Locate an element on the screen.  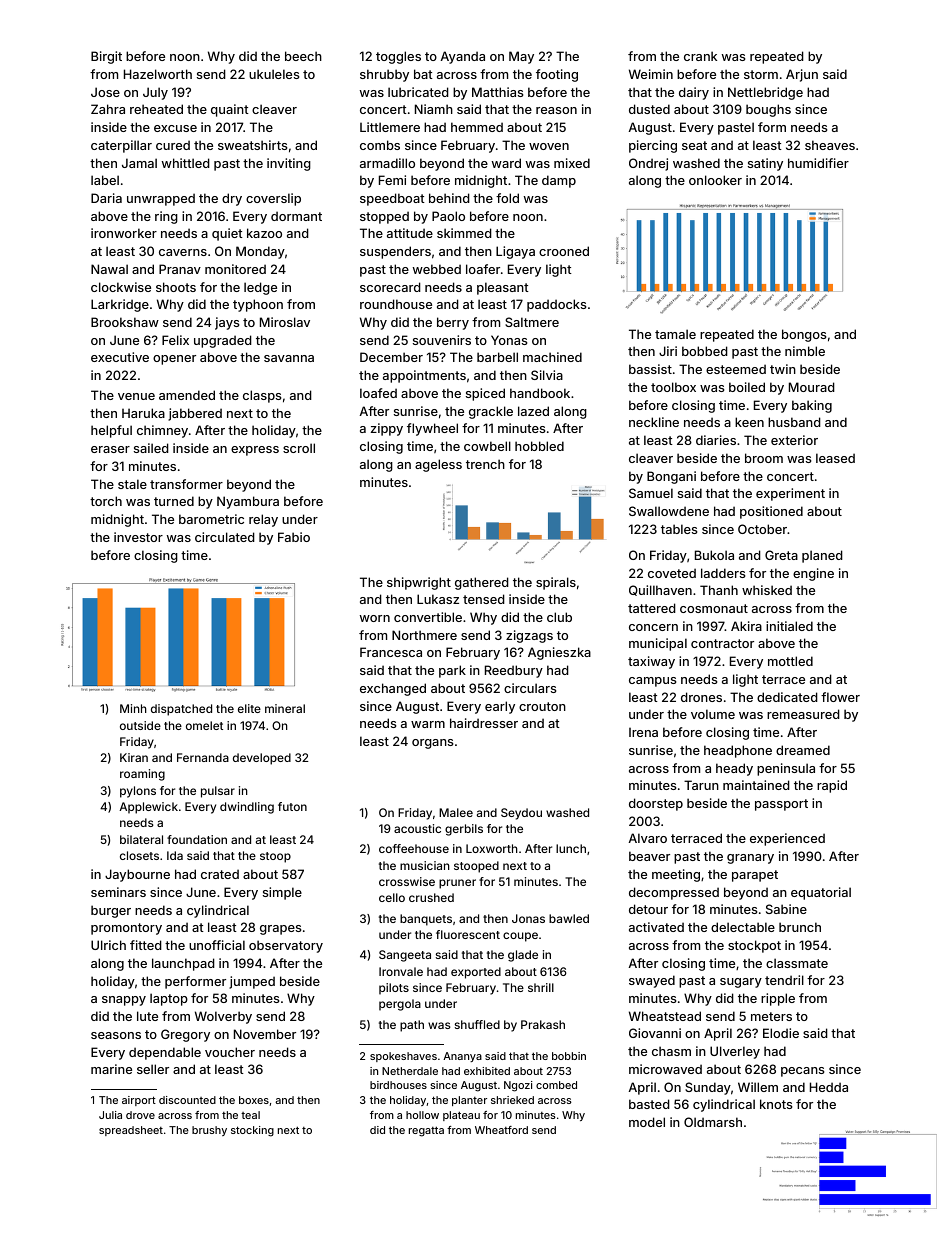
Silvia is located at coordinates (547, 375).
